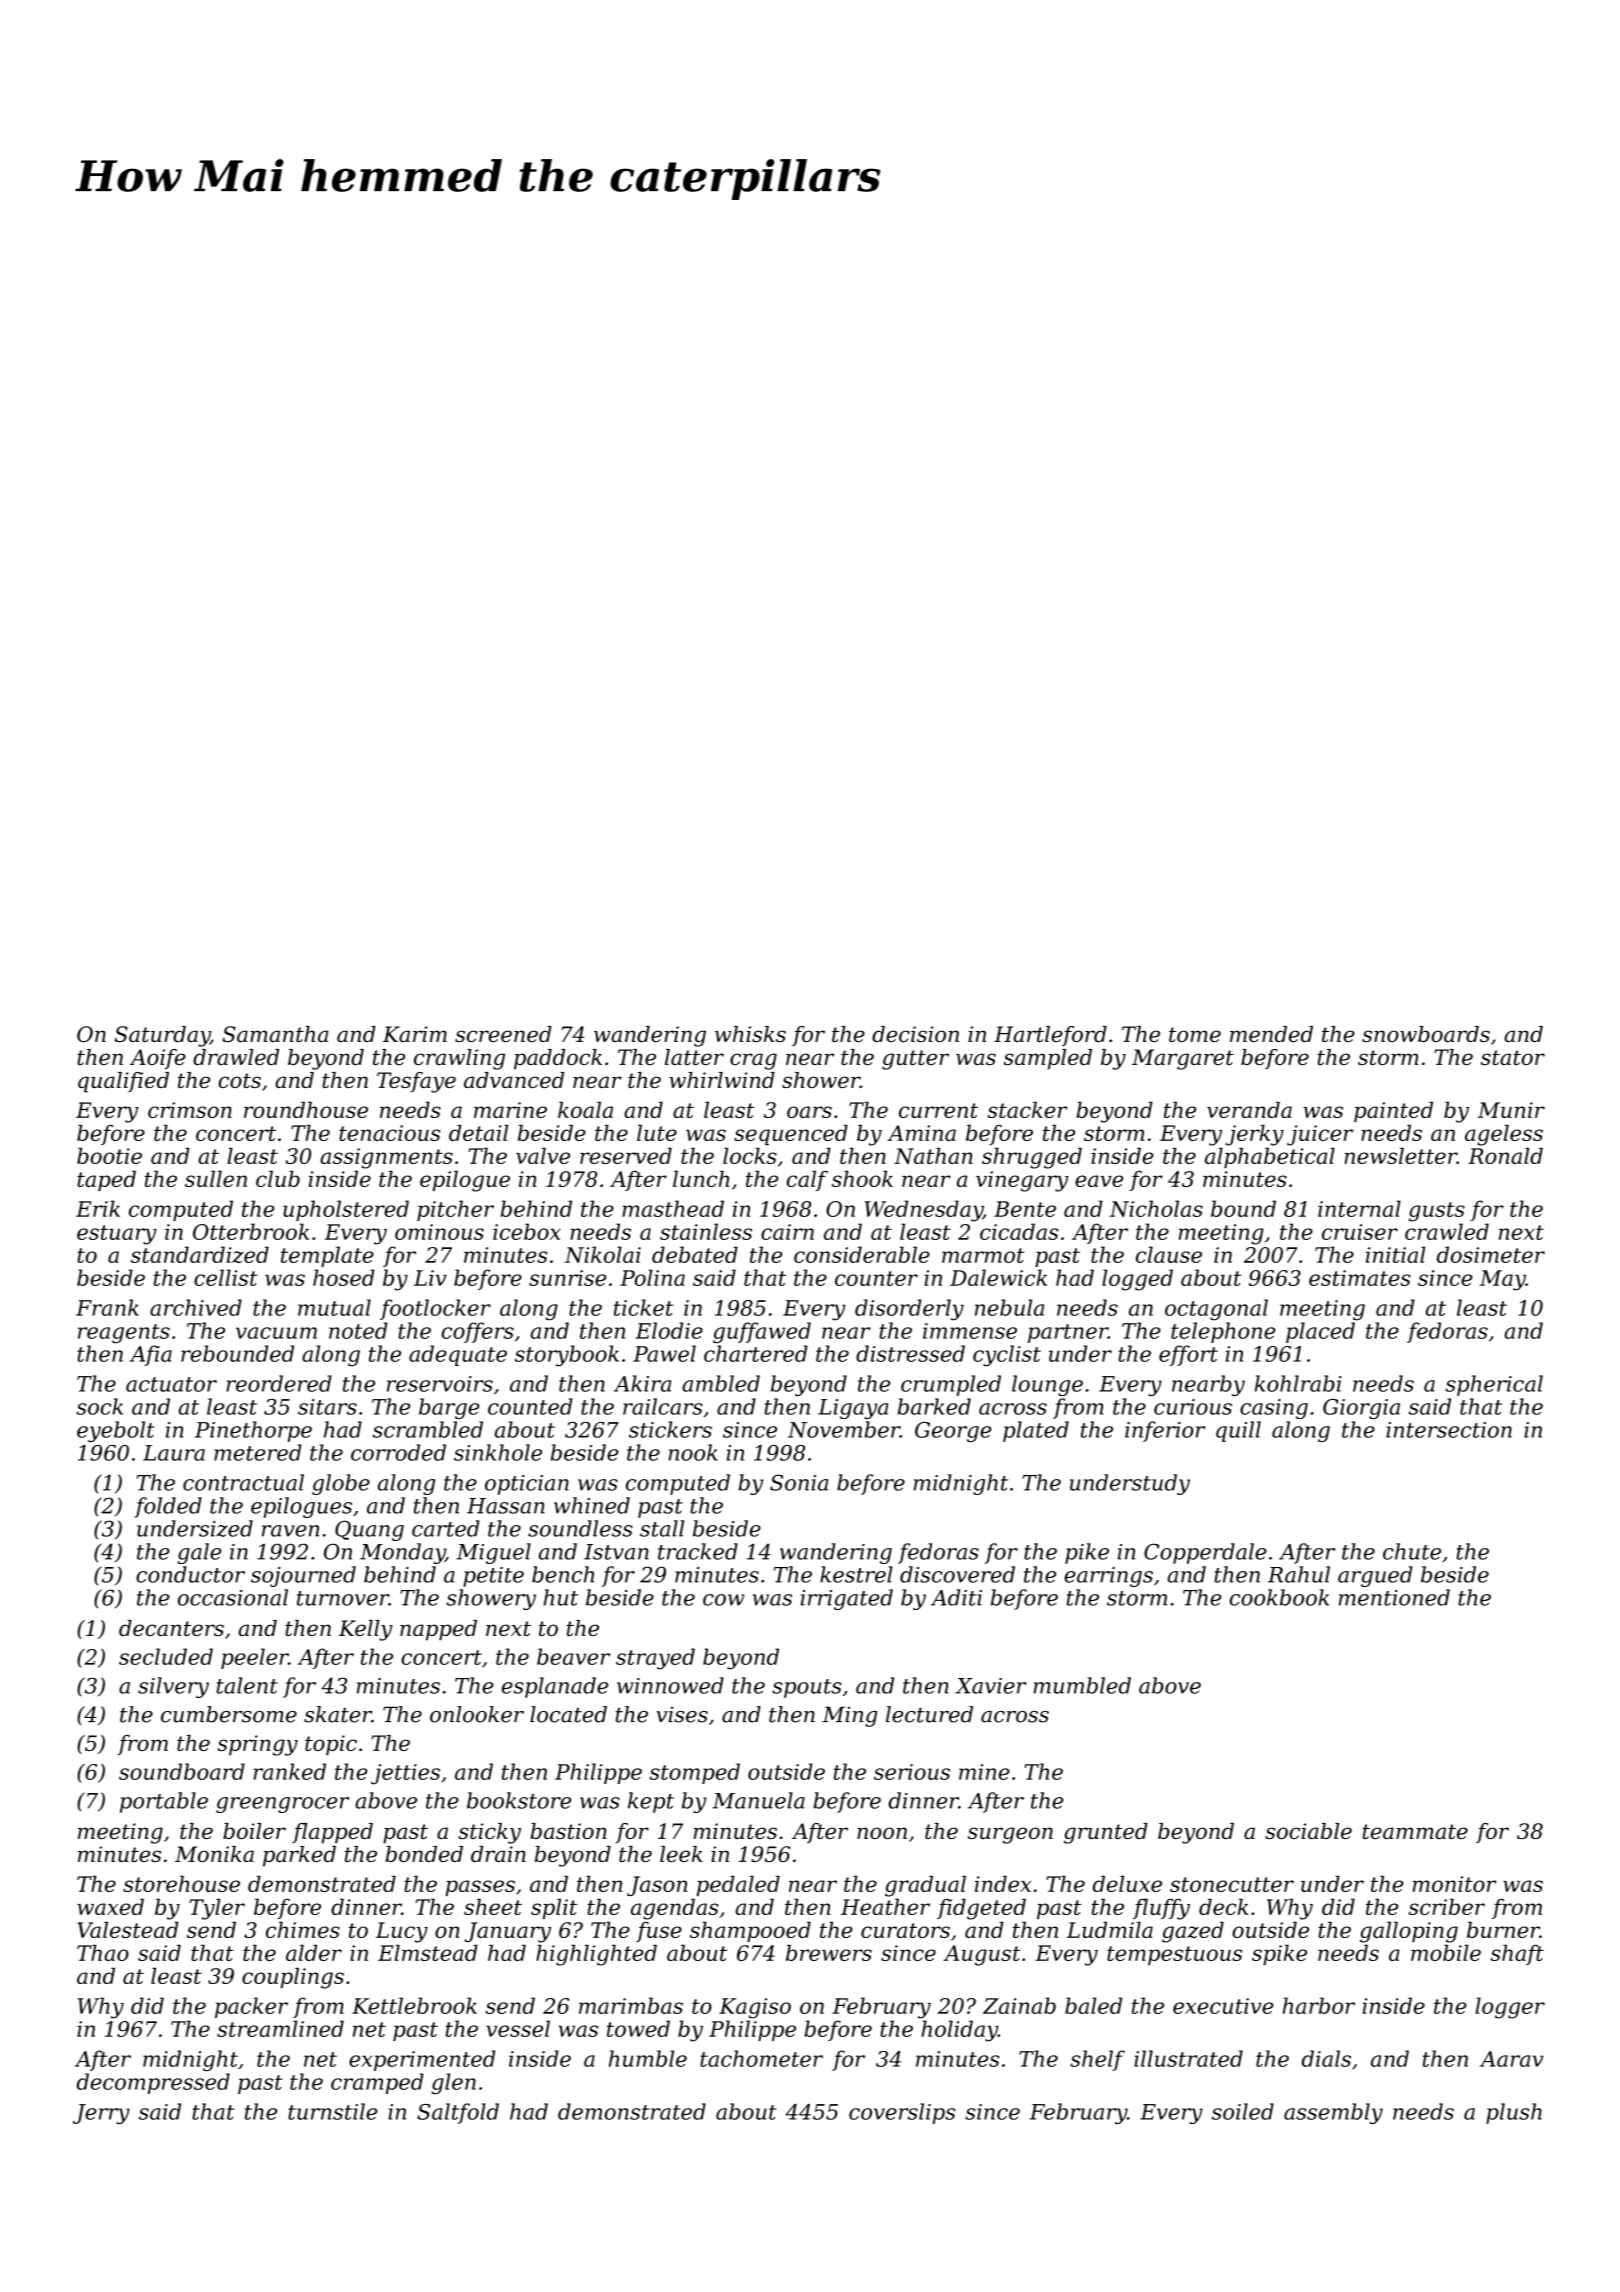 Image resolution: width=1620 pixels, height=2292 pixels. Describe the element at coordinates (902, 2113) in the screenshot. I see `coverslips` at that location.
